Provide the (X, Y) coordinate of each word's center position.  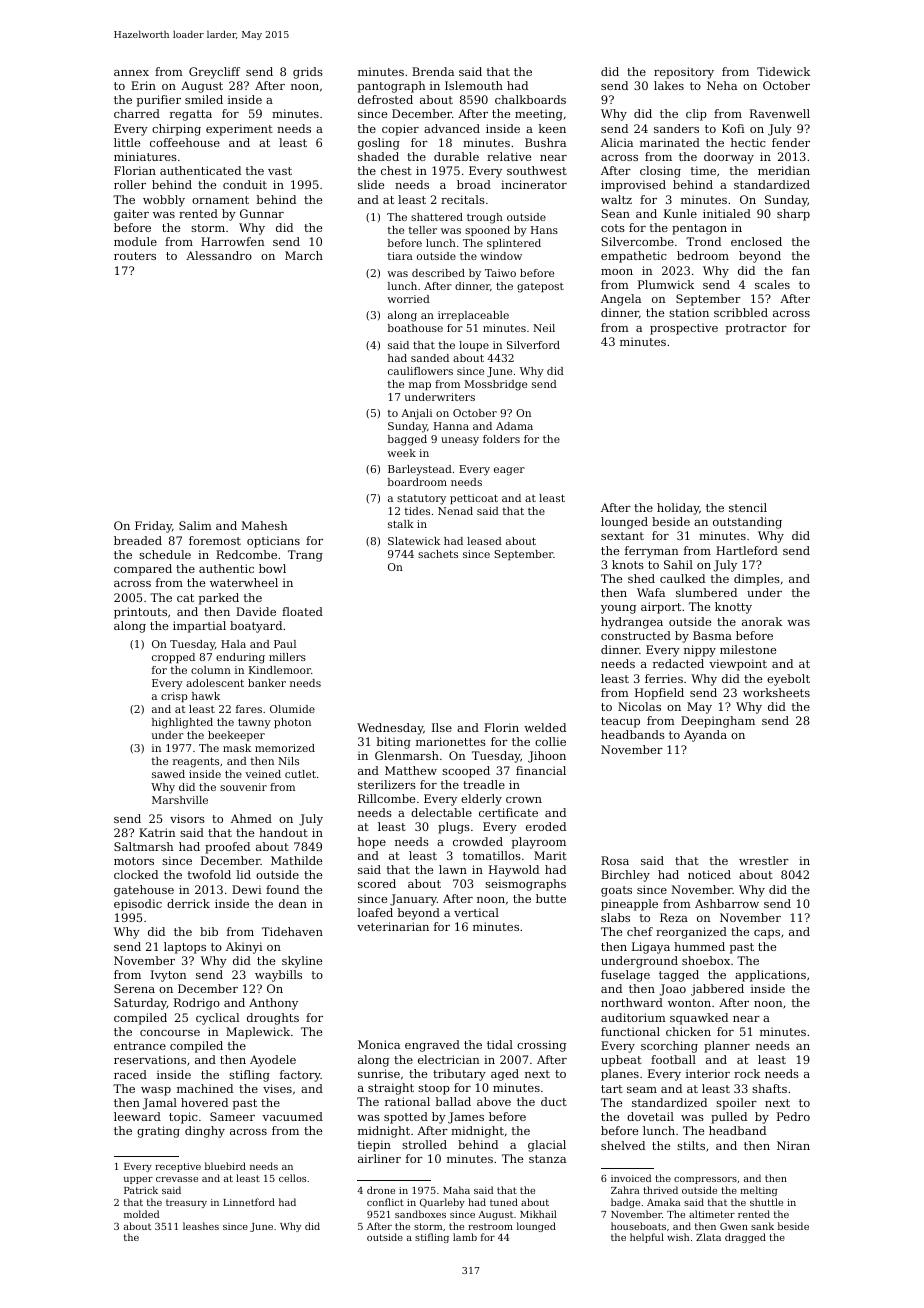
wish (678, 1237)
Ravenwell (780, 113)
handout (283, 832)
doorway (729, 158)
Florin (501, 727)
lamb (465, 1237)
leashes (201, 1226)
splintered (514, 244)
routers (135, 256)
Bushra (545, 142)
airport (661, 608)
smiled (204, 99)
